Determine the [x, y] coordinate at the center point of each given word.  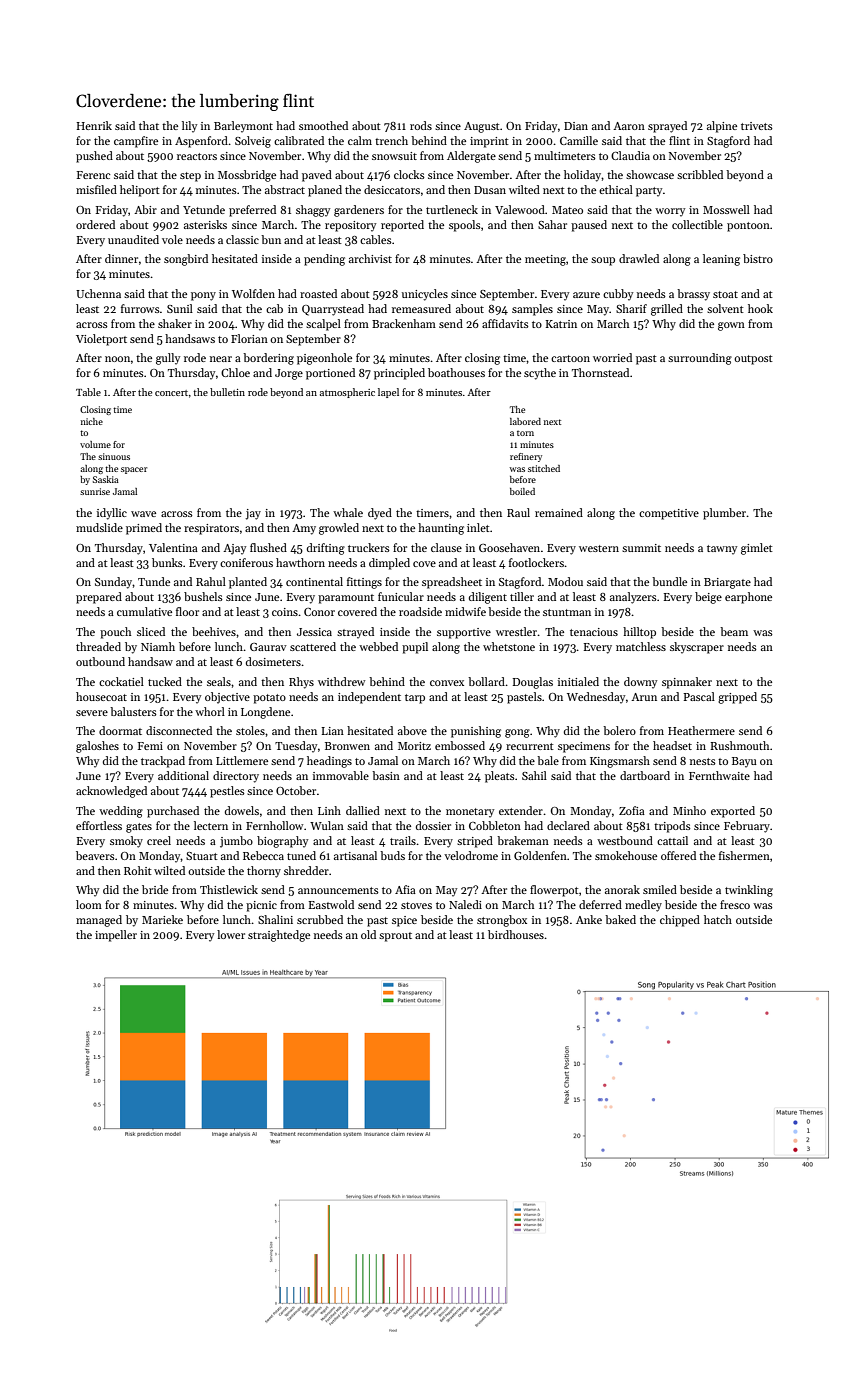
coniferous [246, 562]
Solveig [253, 142]
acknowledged [111, 792]
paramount [346, 599]
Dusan [490, 190]
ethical [616, 189]
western [599, 548]
